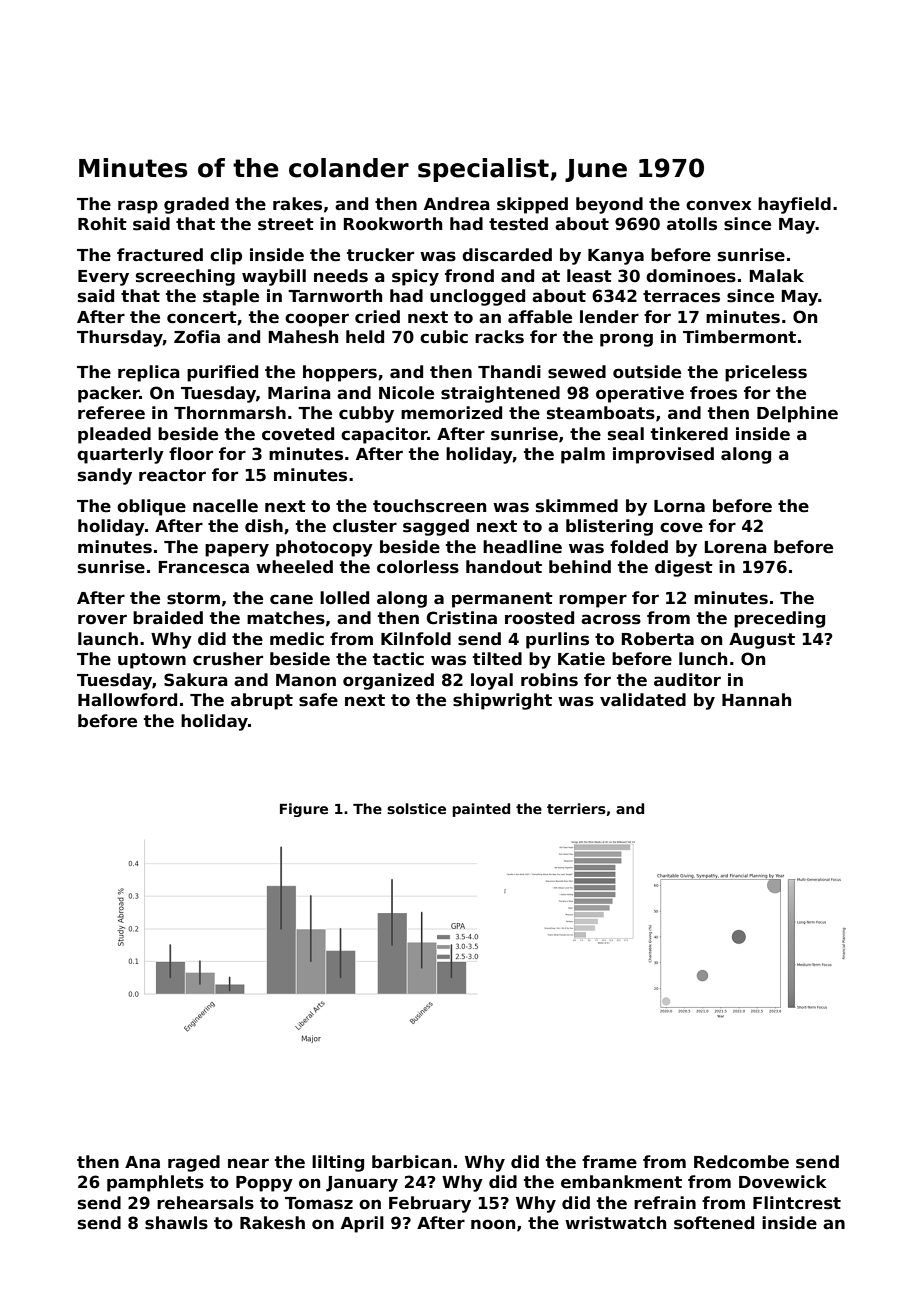 Image resolution: width=924 pixels, height=1311 pixels. Describe the element at coordinates (111, 413) in the page. I see `referee` at that location.
